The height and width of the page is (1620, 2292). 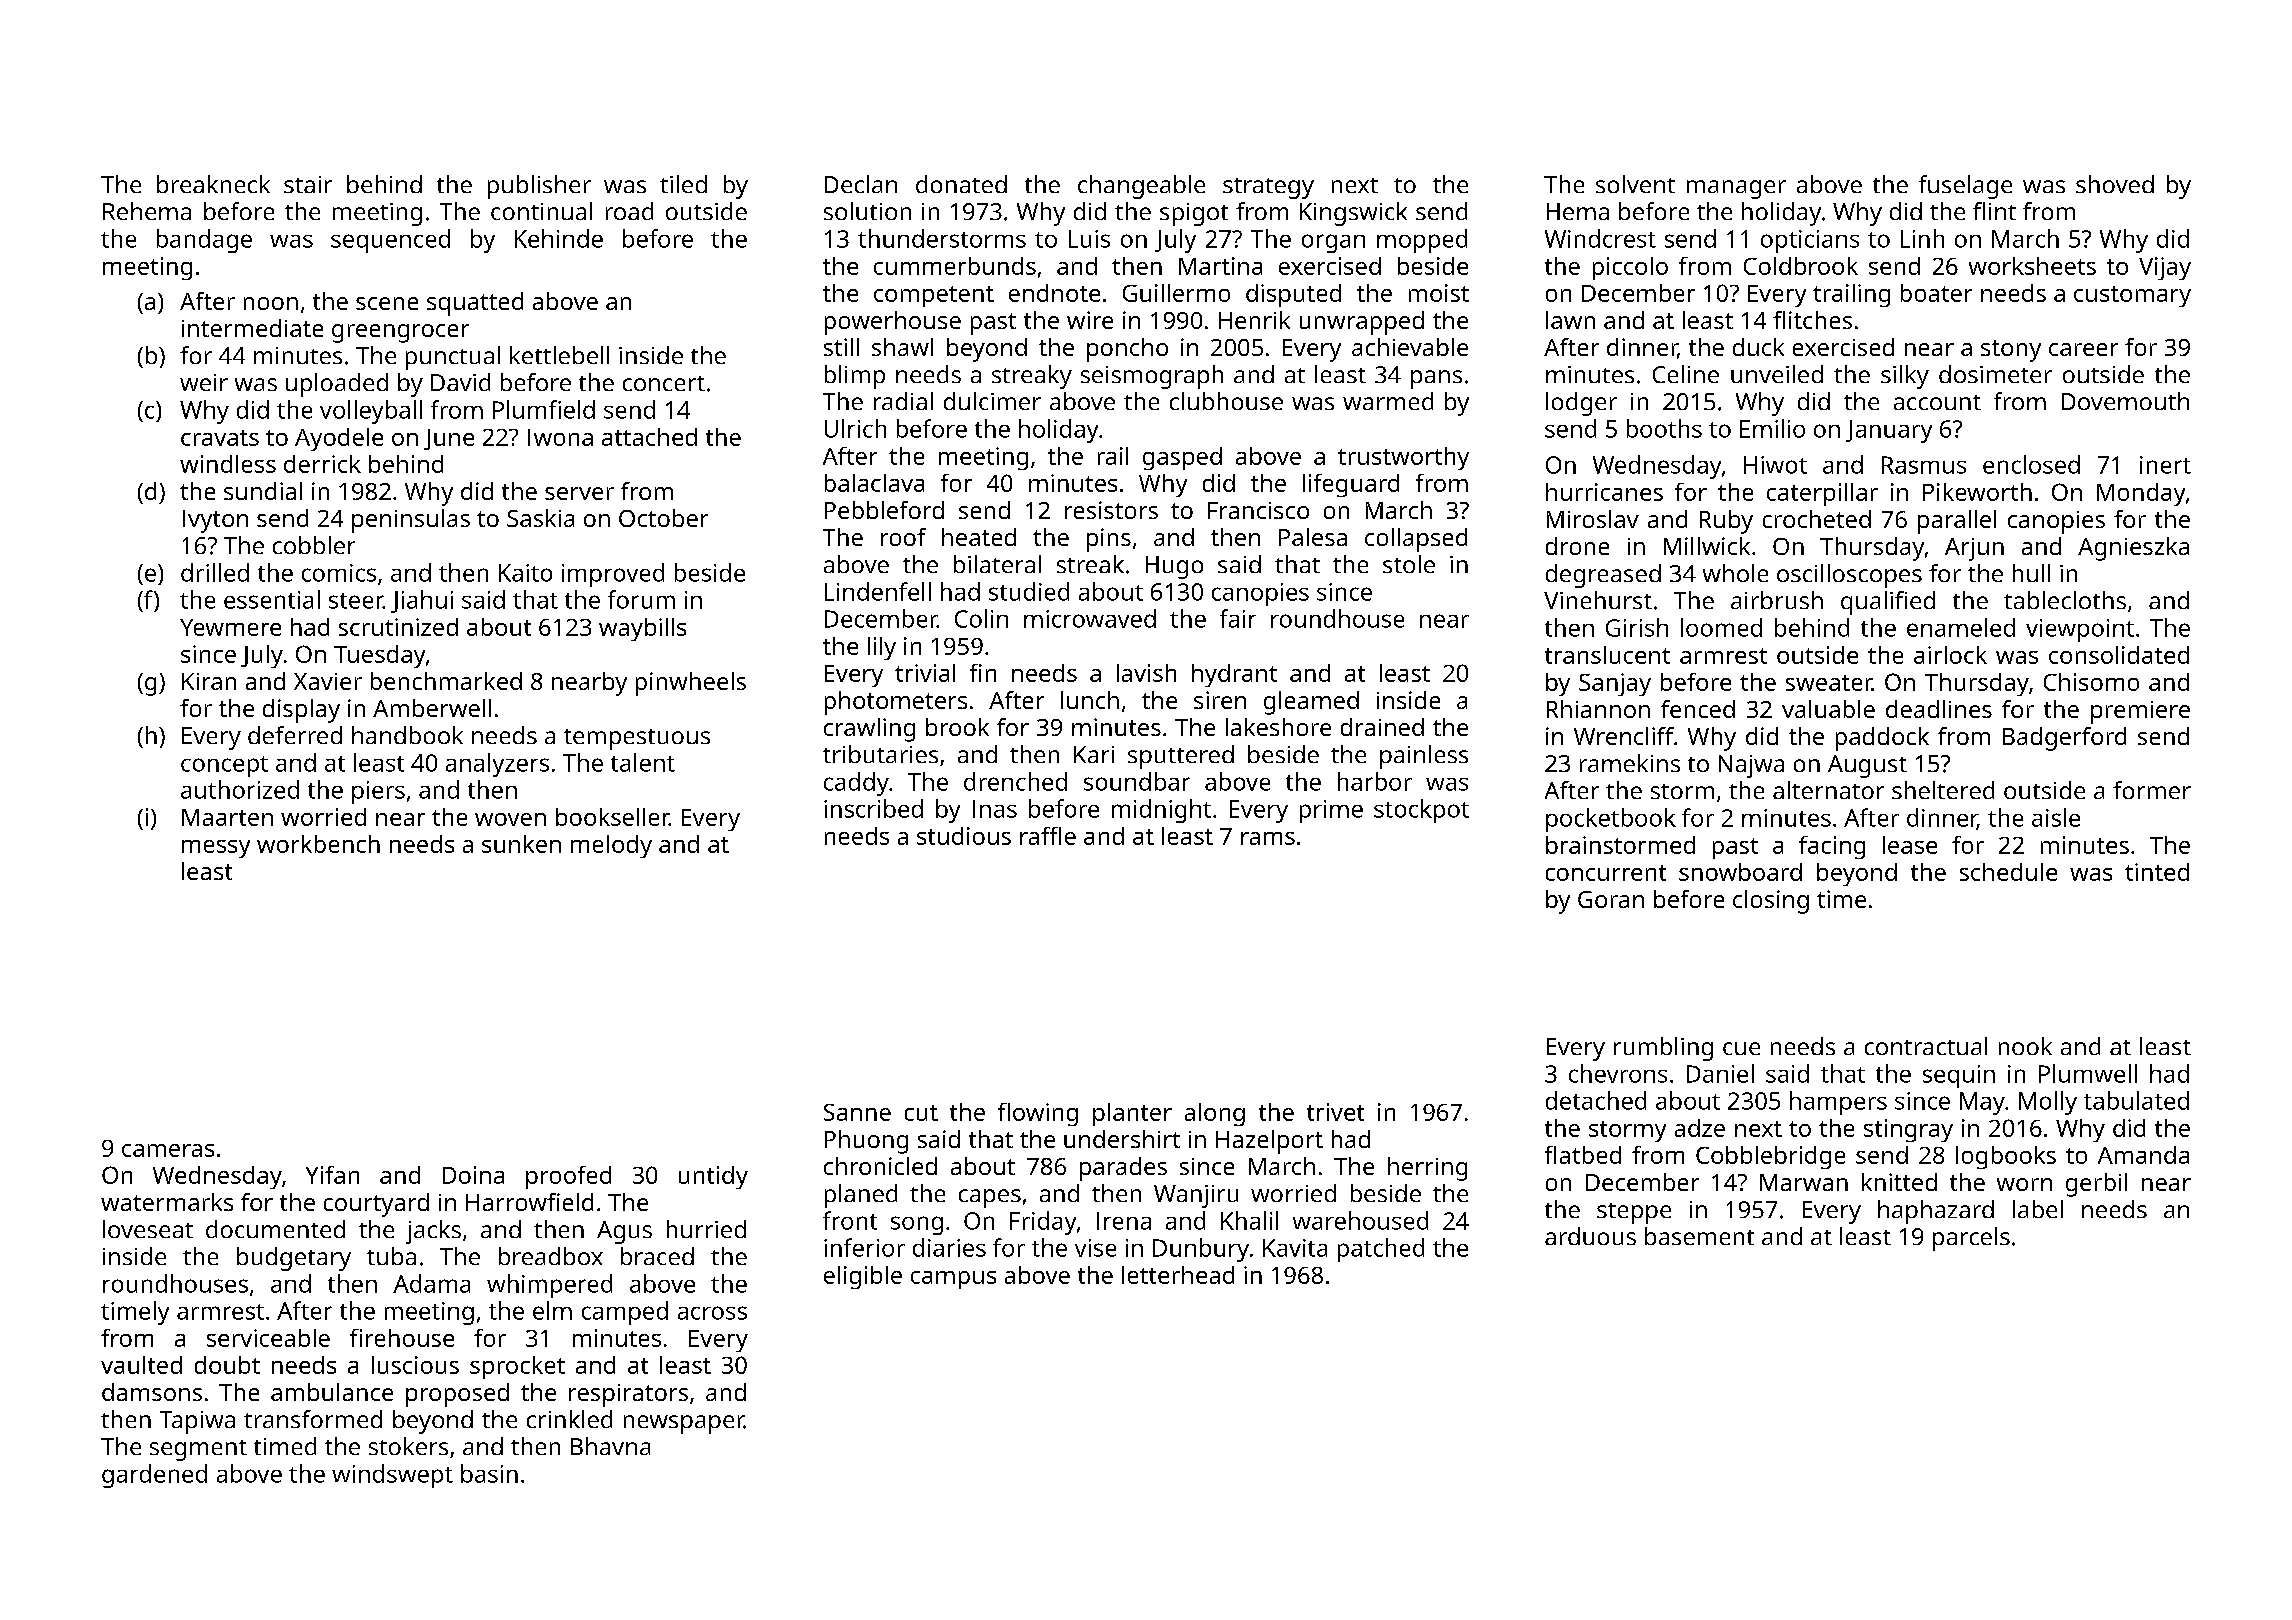 I want to click on deadlines, so click(x=1939, y=709).
